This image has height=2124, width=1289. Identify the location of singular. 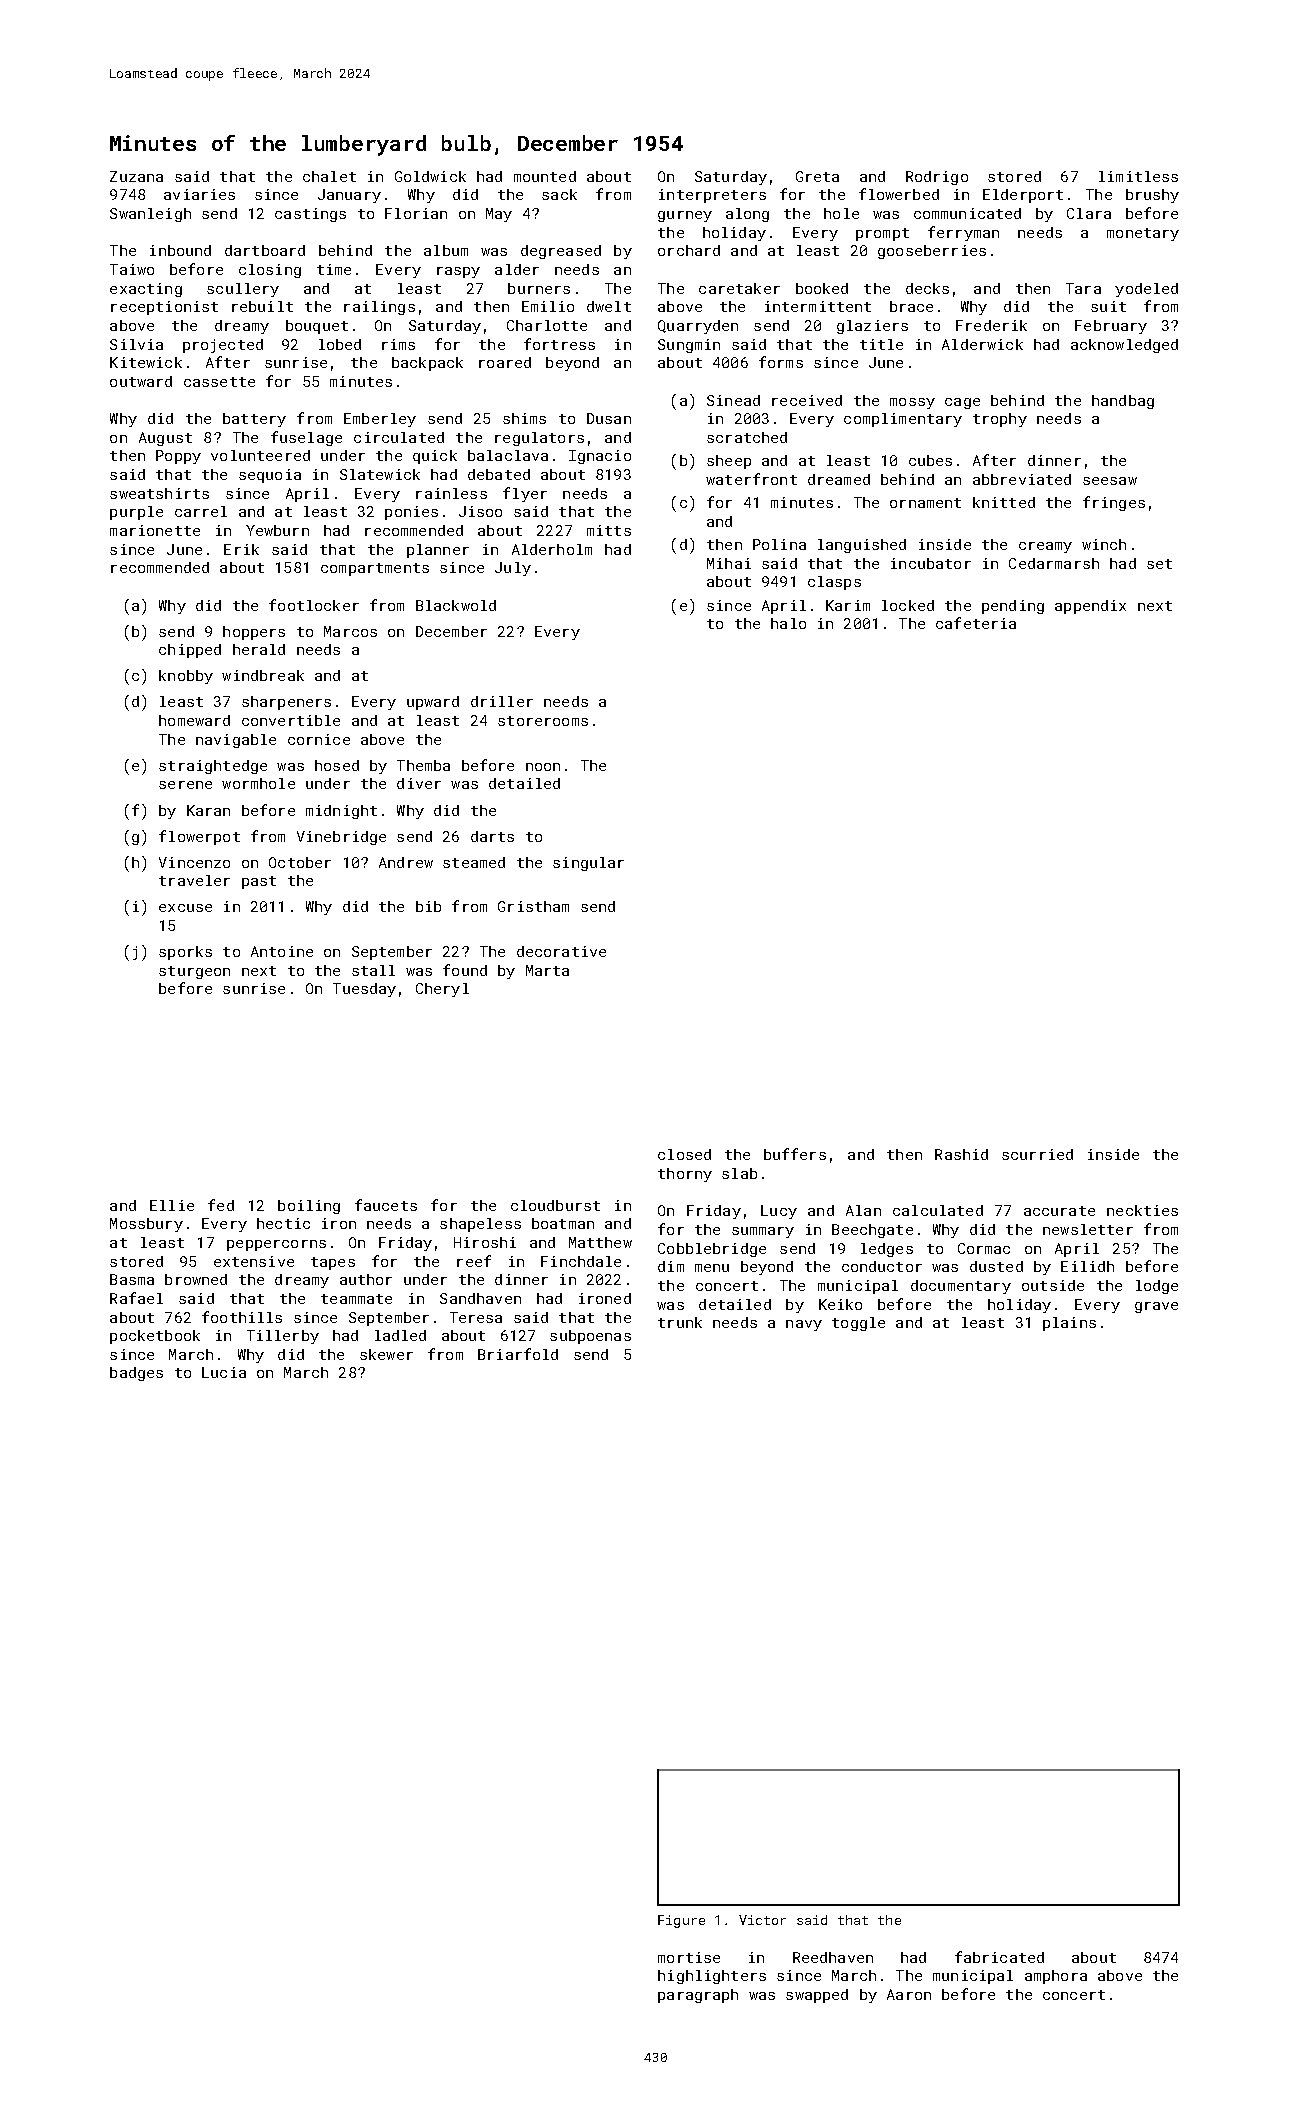
(588, 864).
